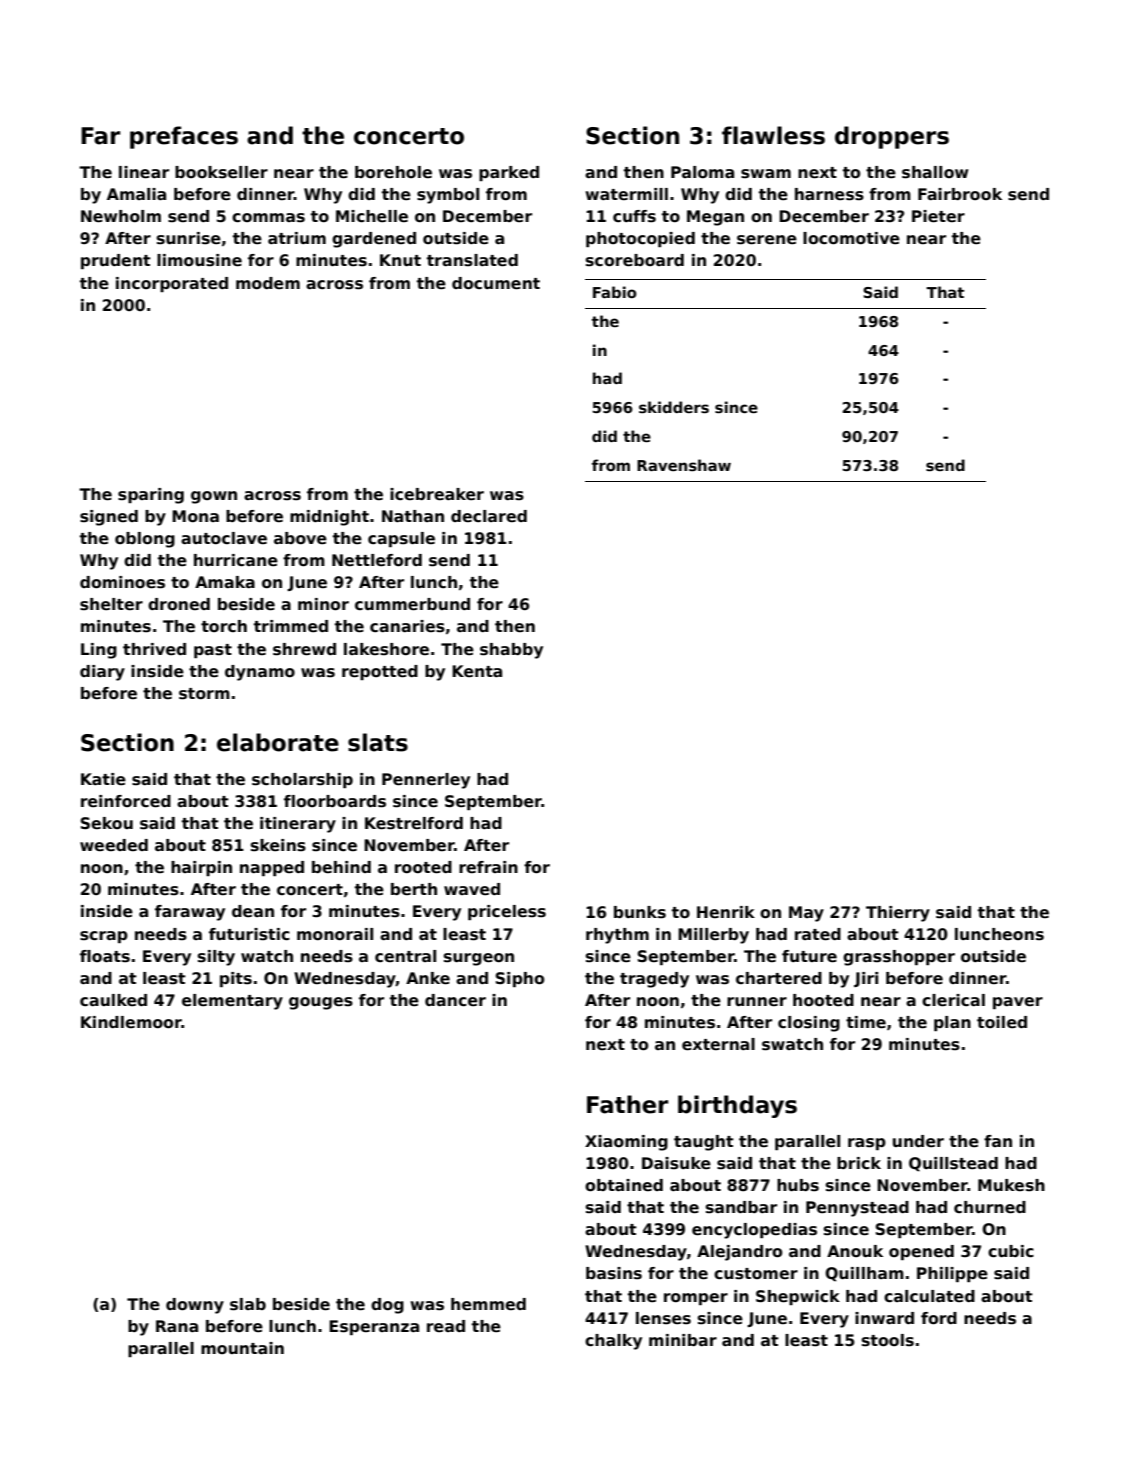 The height and width of the screenshot is (1472, 1138). What do you see at coordinates (918, 1141) in the screenshot?
I see `under` at bounding box center [918, 1141].
